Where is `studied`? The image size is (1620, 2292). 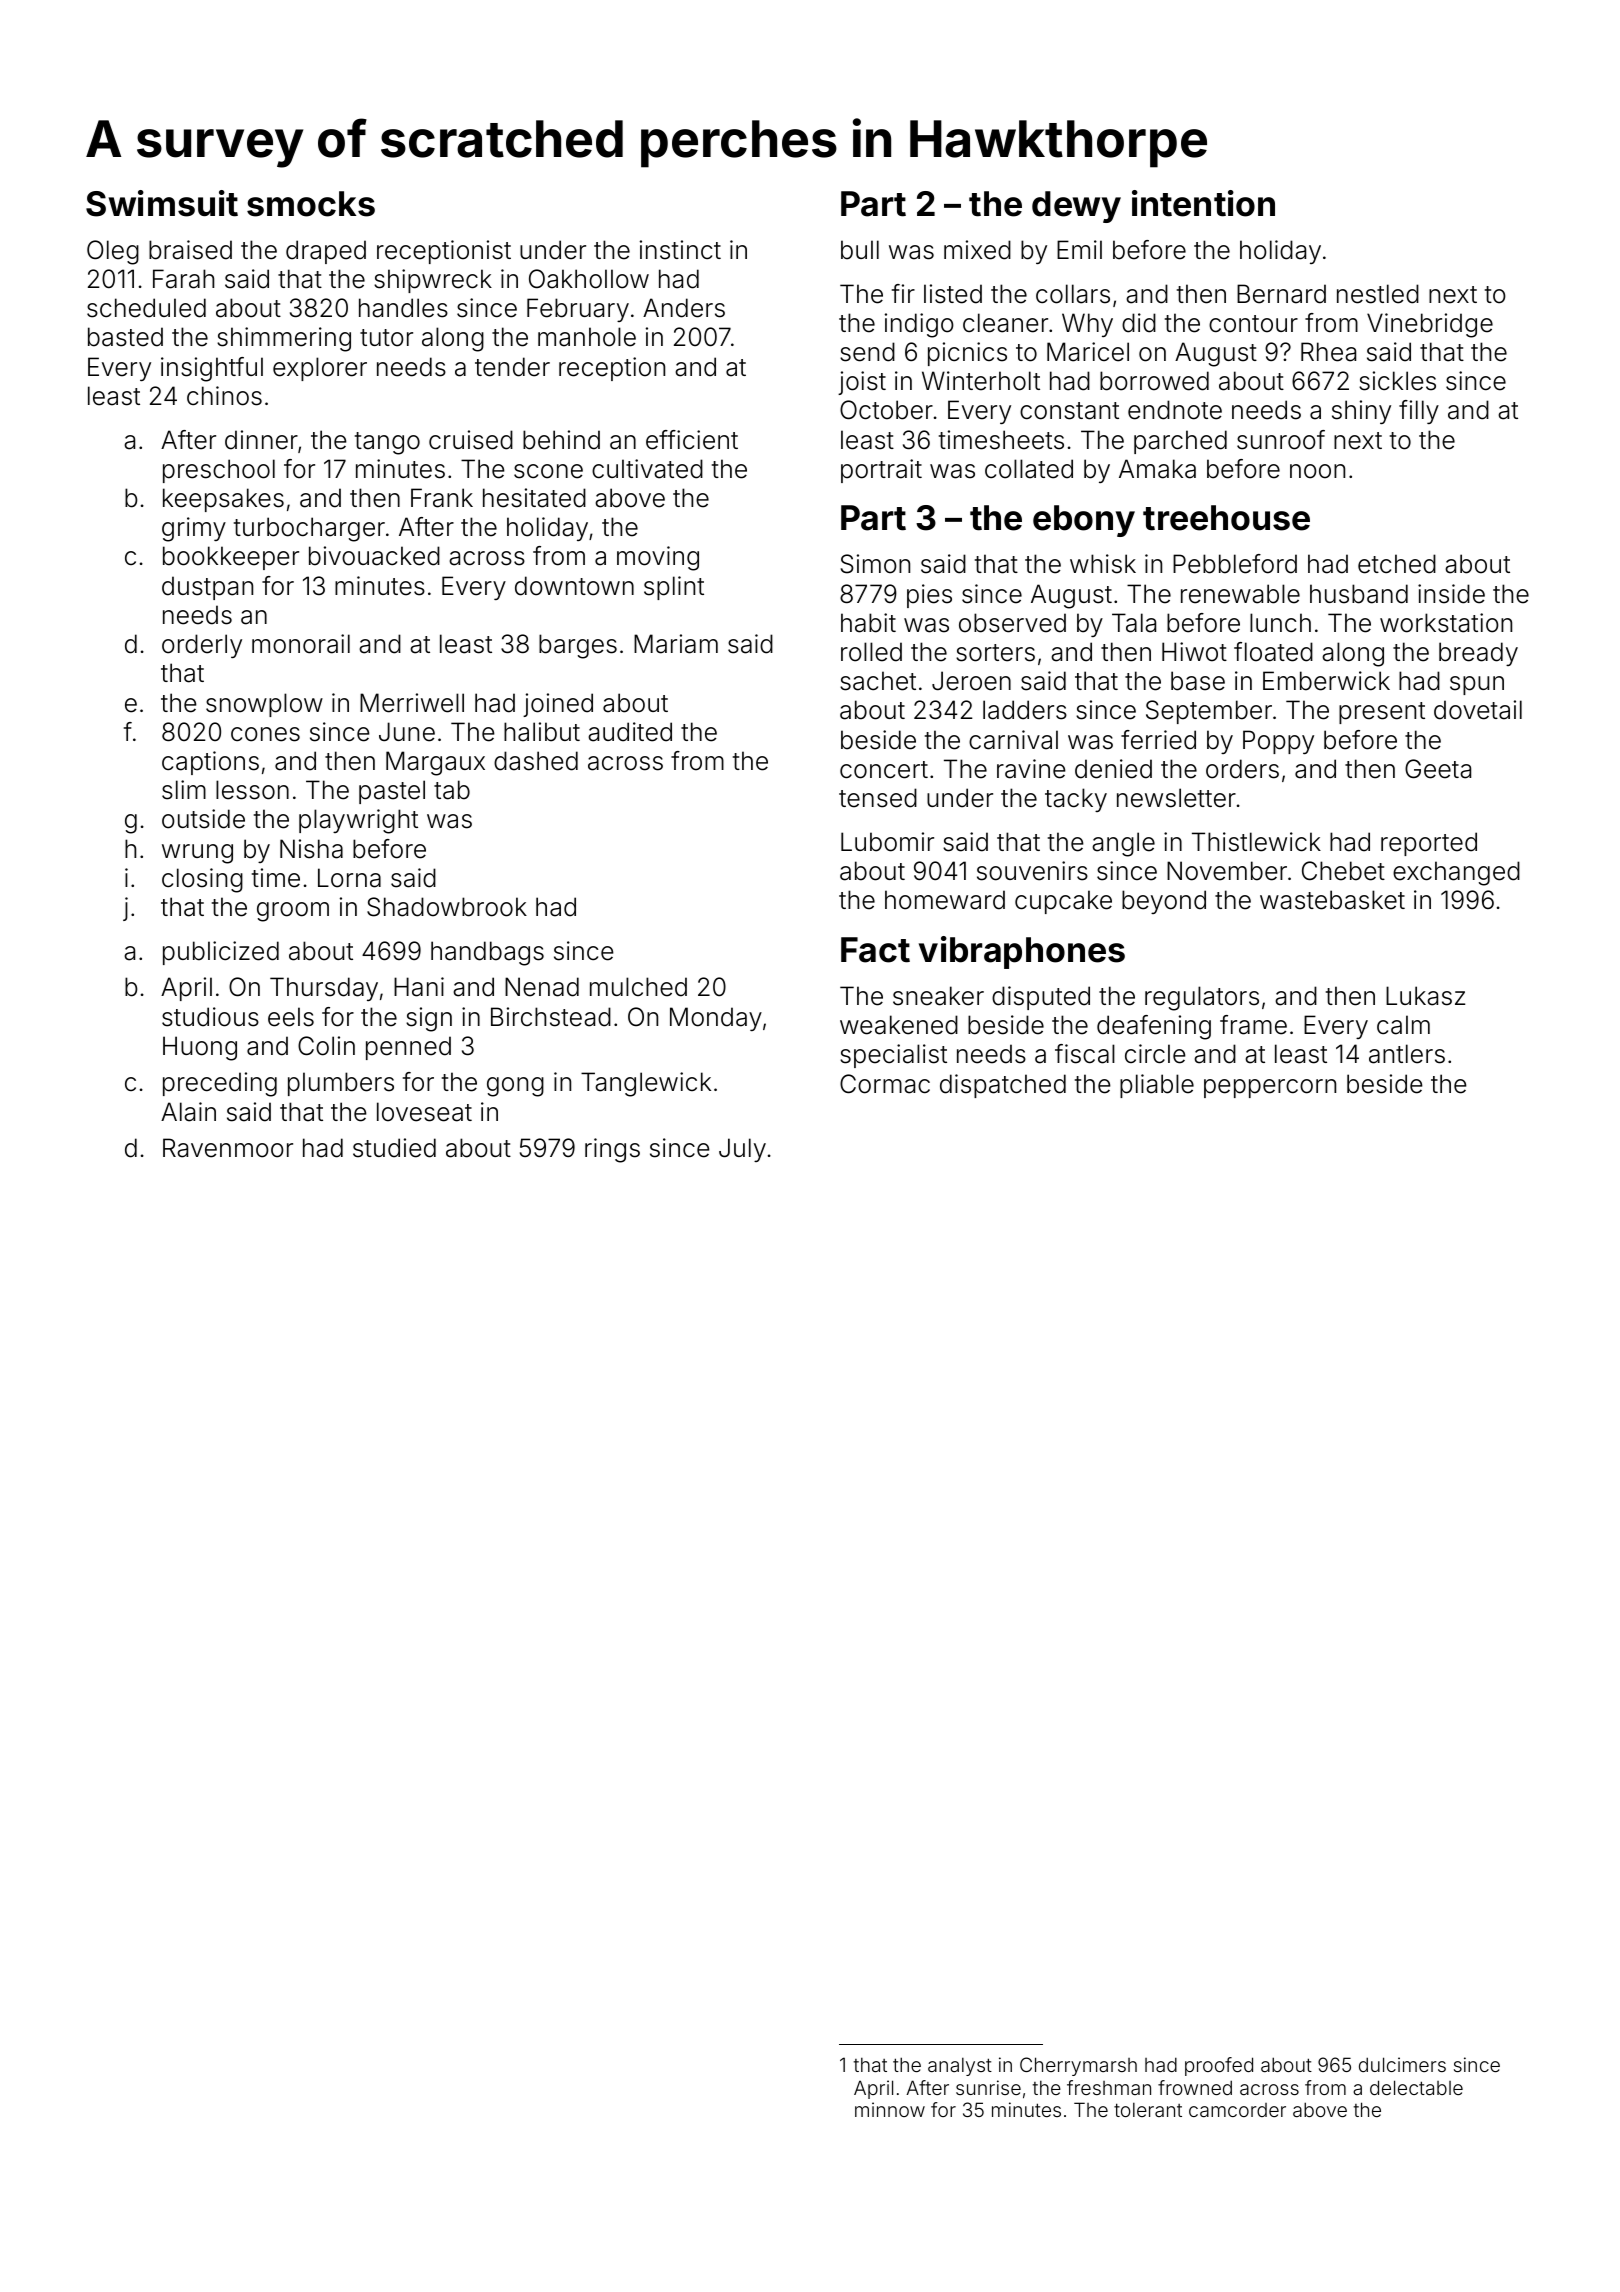
studied is located at coordinates (394, 1148).
